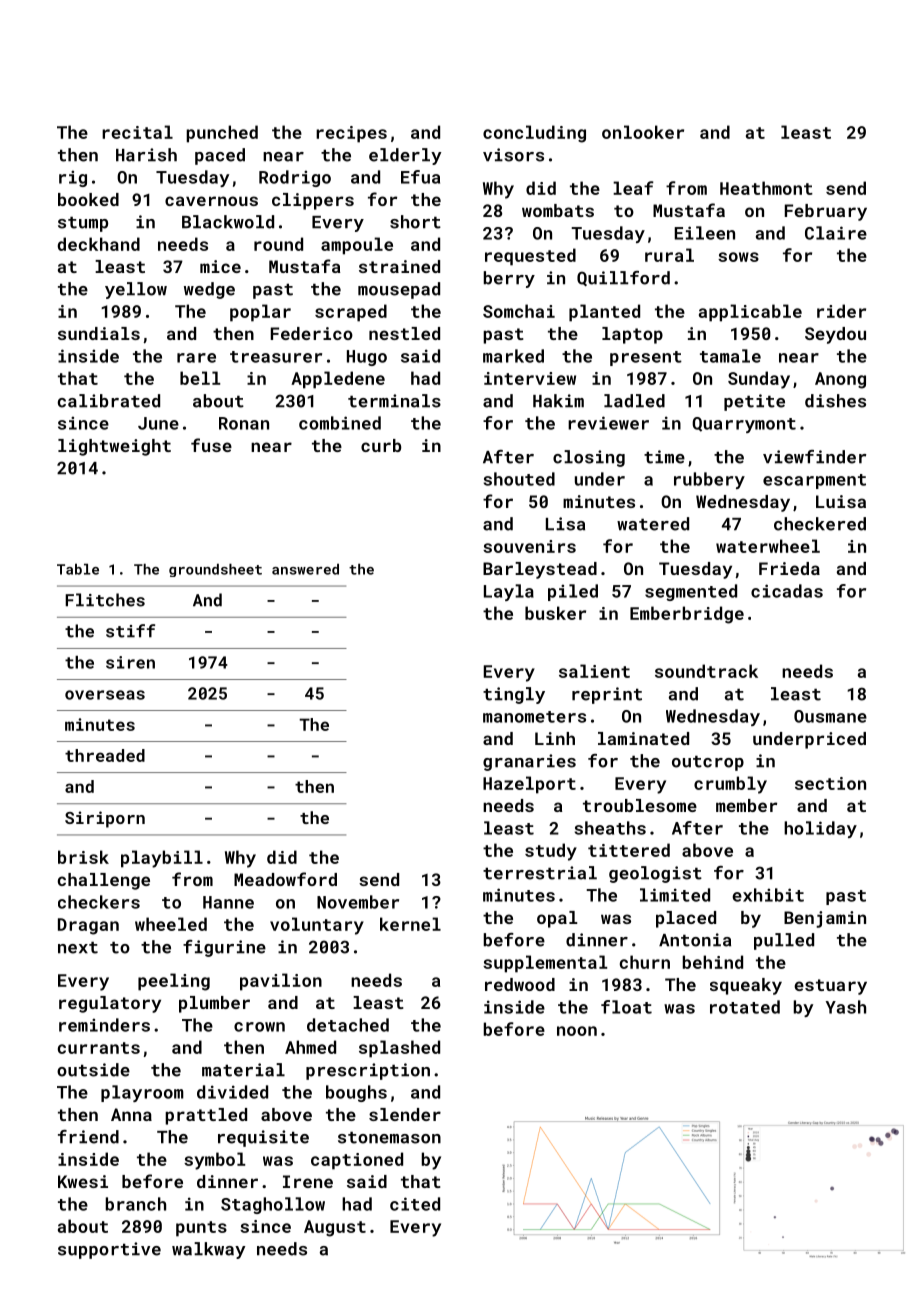 The image size is (924, 1308). I want to click on onlooker, so click(643, 132).
